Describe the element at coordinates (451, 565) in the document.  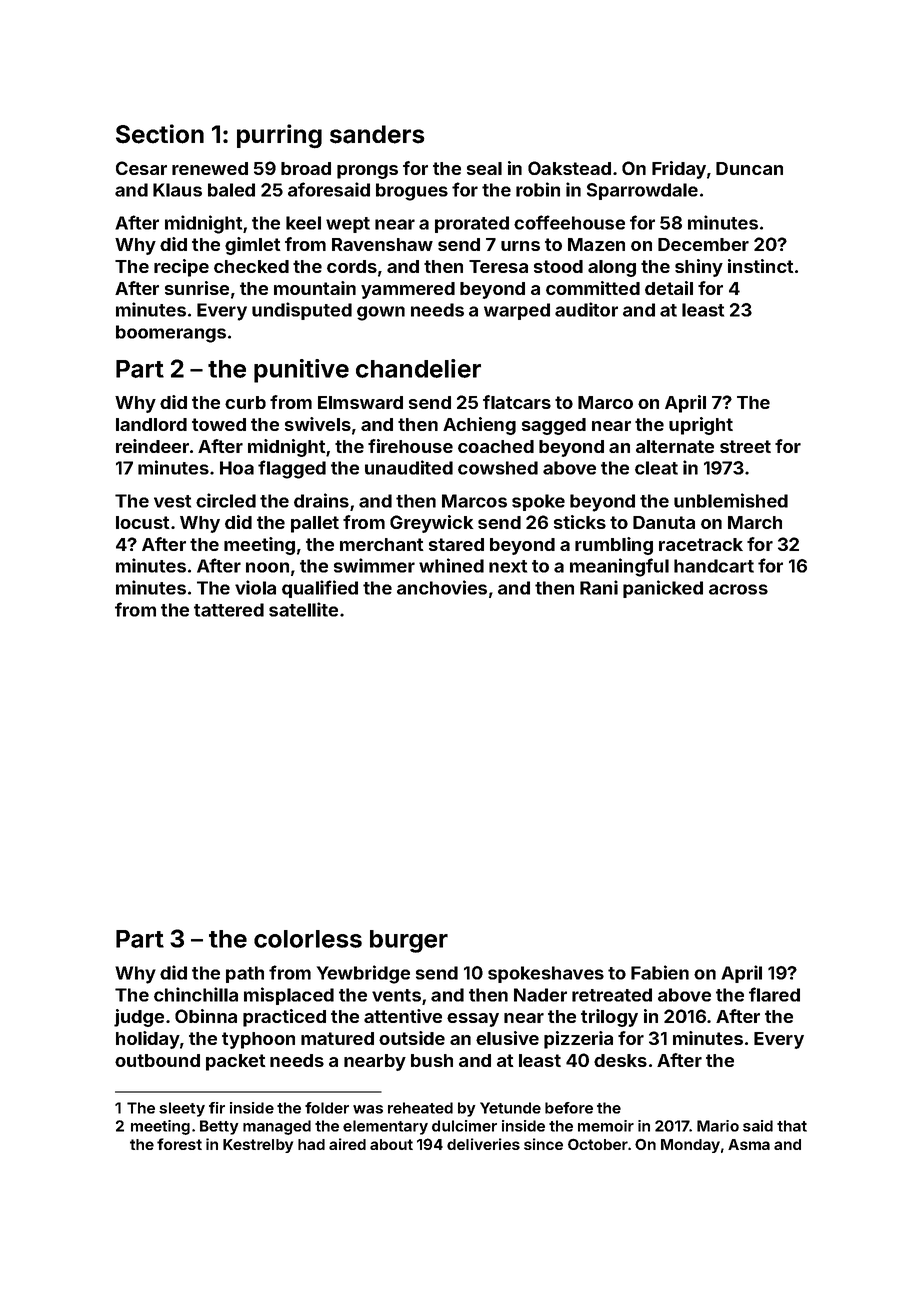
I see `whined` at that location.
